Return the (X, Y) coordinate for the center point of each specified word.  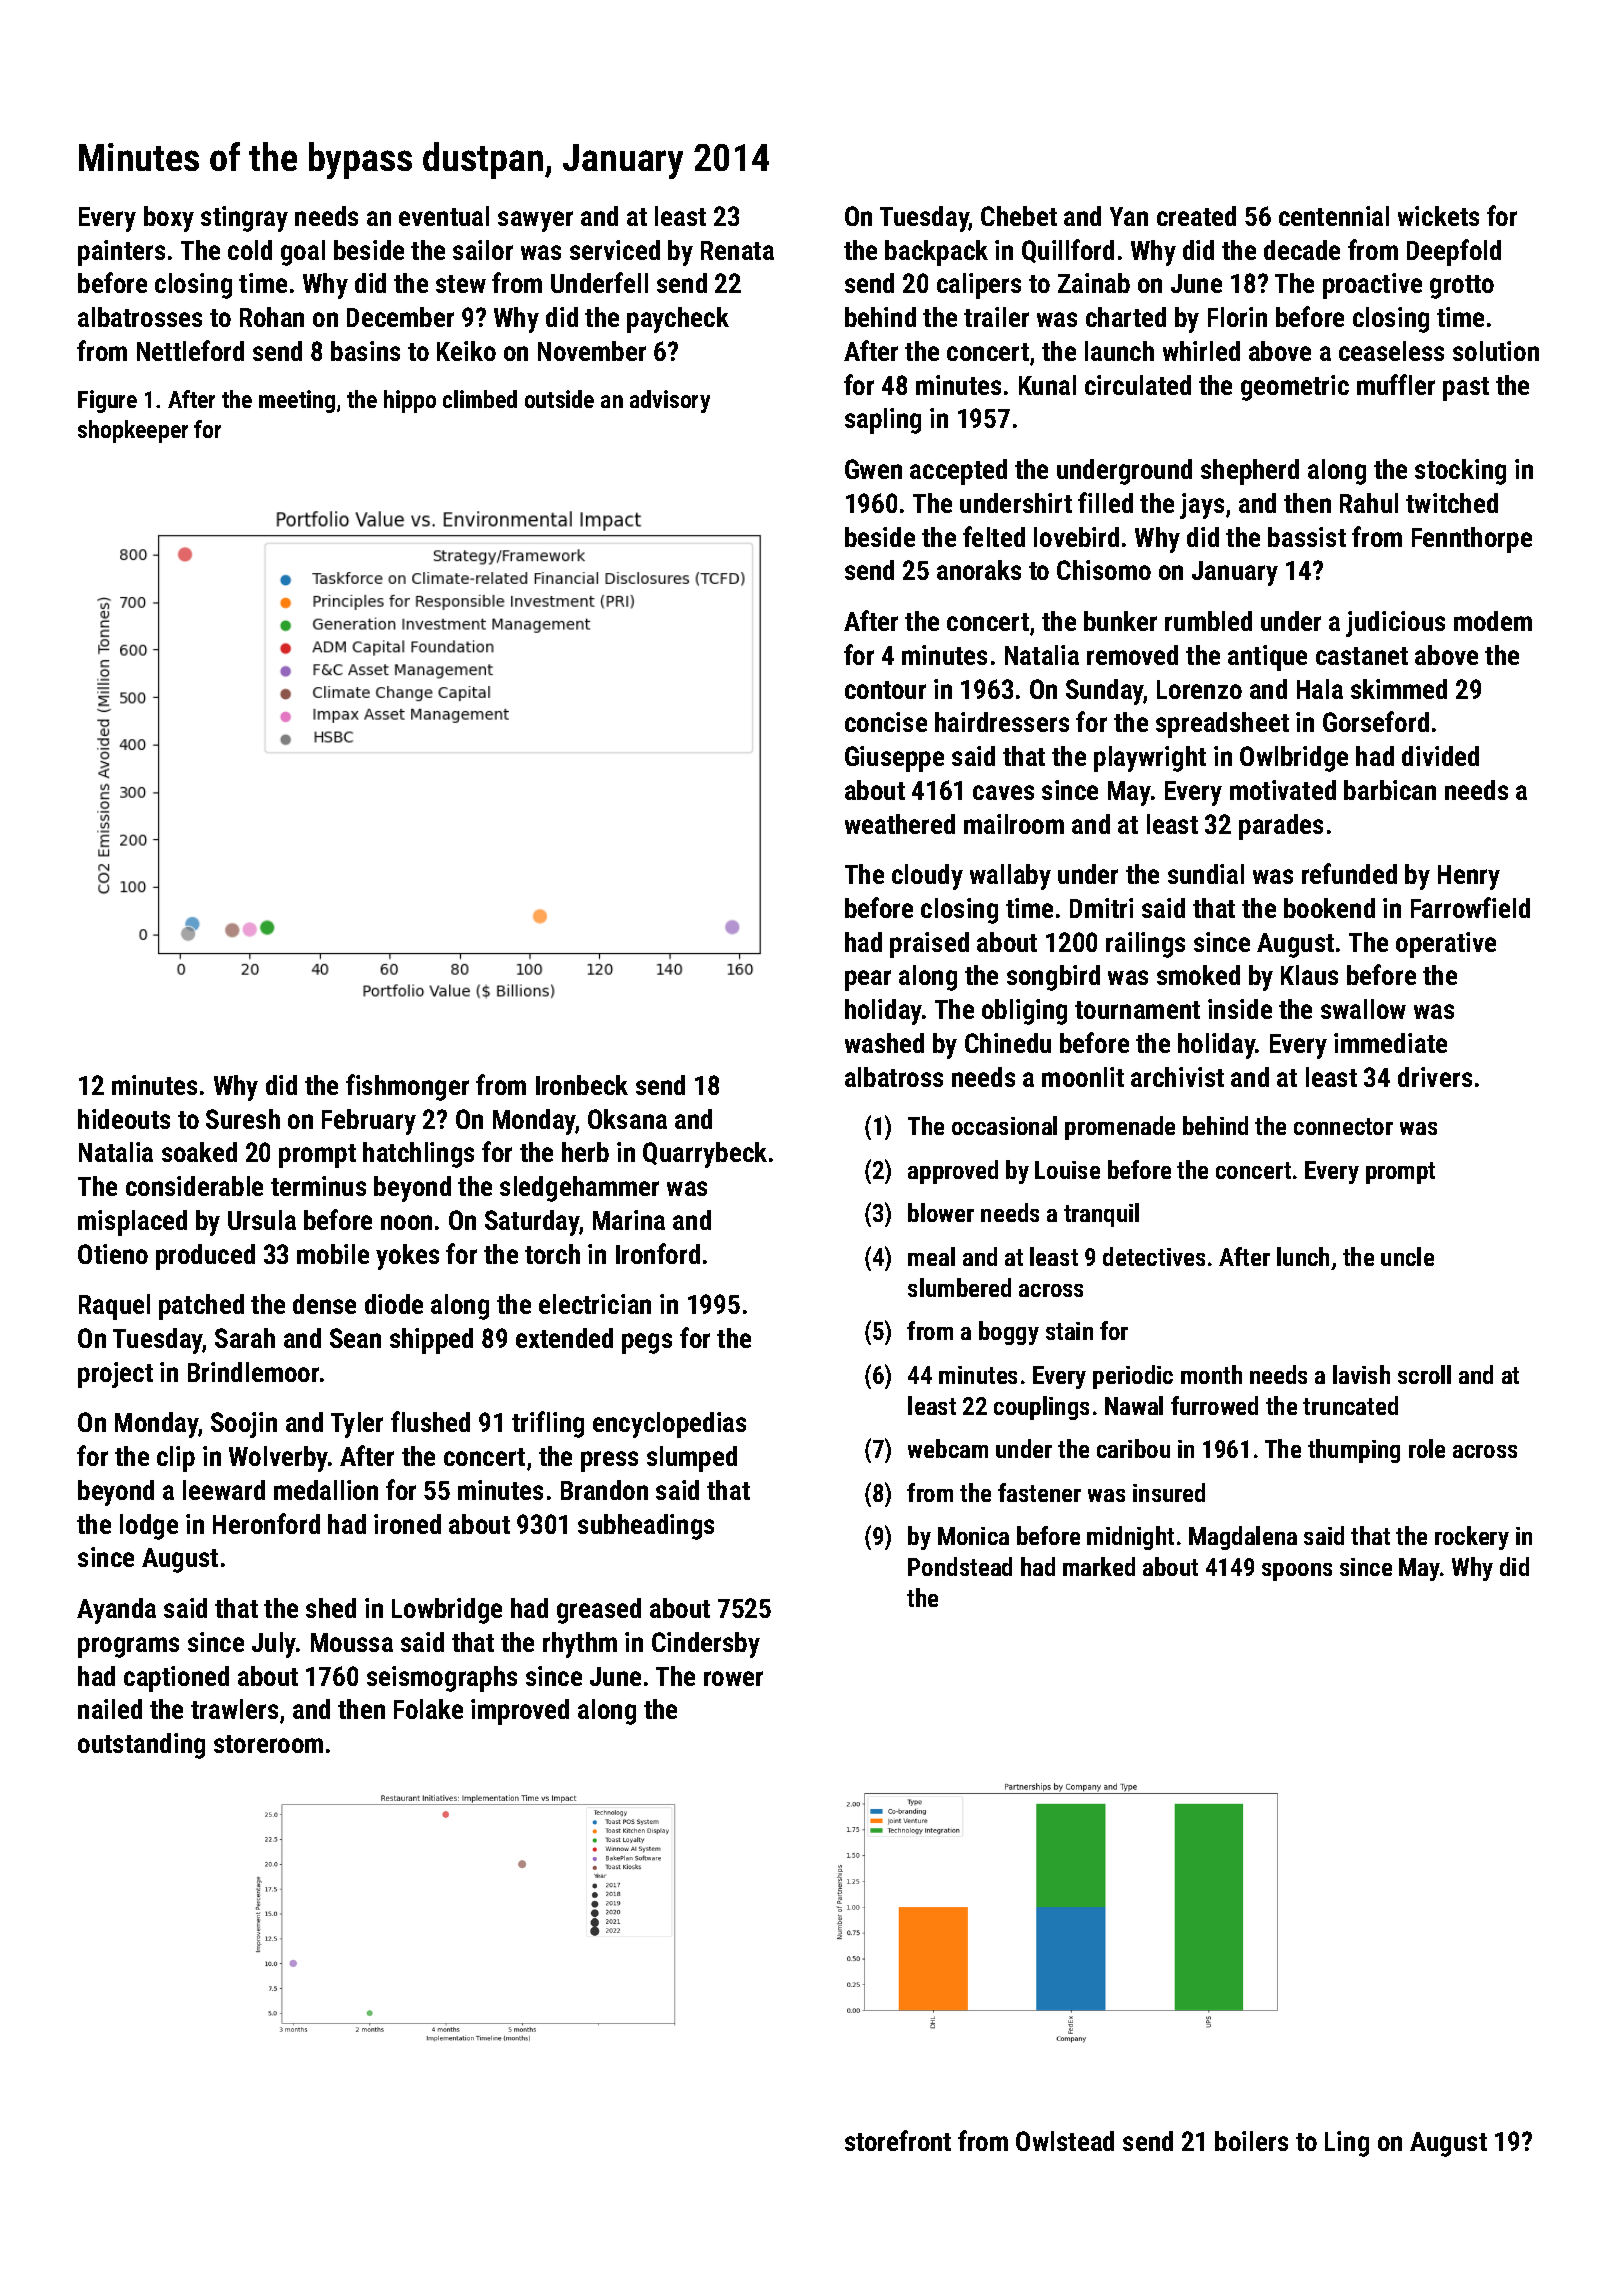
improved (520, 1712)
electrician (595, 1304)
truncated (1350, 1405)
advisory (670, 401)
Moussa (352, 1642)
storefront (898, 2140)
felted (994, 536)
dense (324, 1304)
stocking (1460, 472)
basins (365, 351)
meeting (297, 401)
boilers (1251, 2141)
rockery (1472, 1538)
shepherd (1250, 472)
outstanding (141, 1746)
